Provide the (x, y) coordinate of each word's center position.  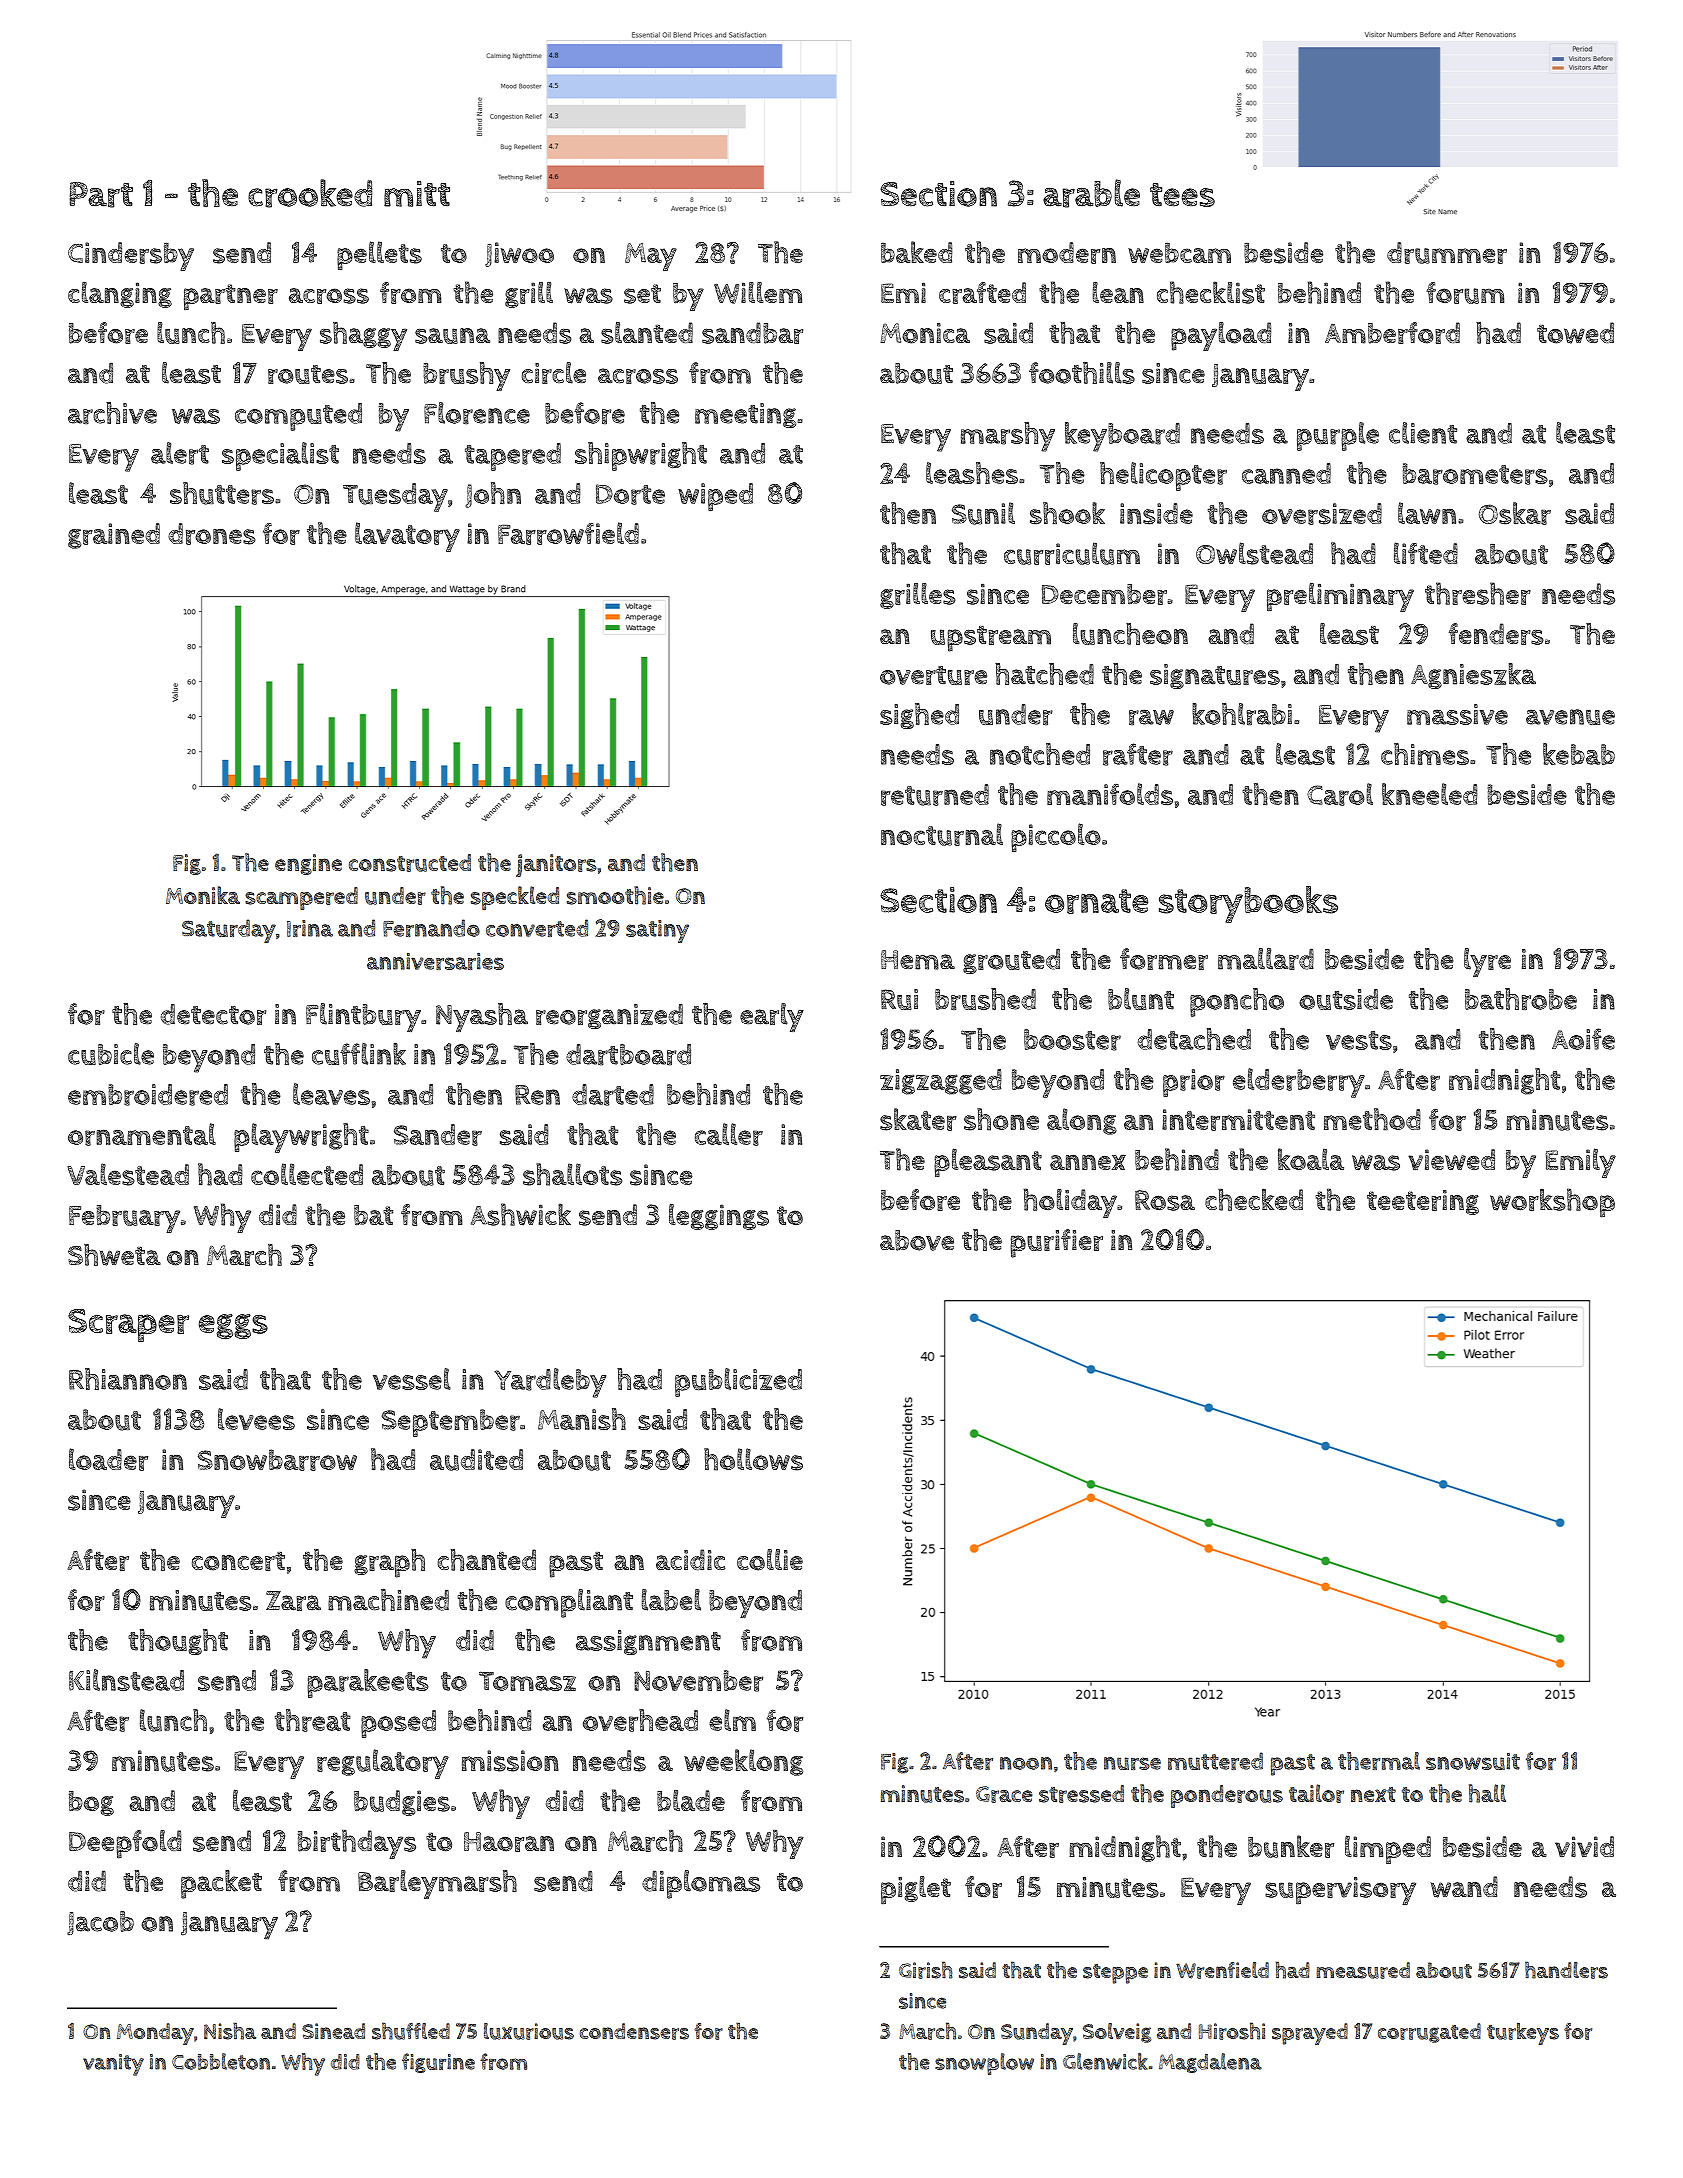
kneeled (1430, 794)
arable (1091, 193)
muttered (1215, 1761)
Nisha (230, 2031)
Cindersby (131, 256)
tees (1182, 195)
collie (770, 1560)
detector (214, 1014)
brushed (985, 999)
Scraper (128, 1325)
